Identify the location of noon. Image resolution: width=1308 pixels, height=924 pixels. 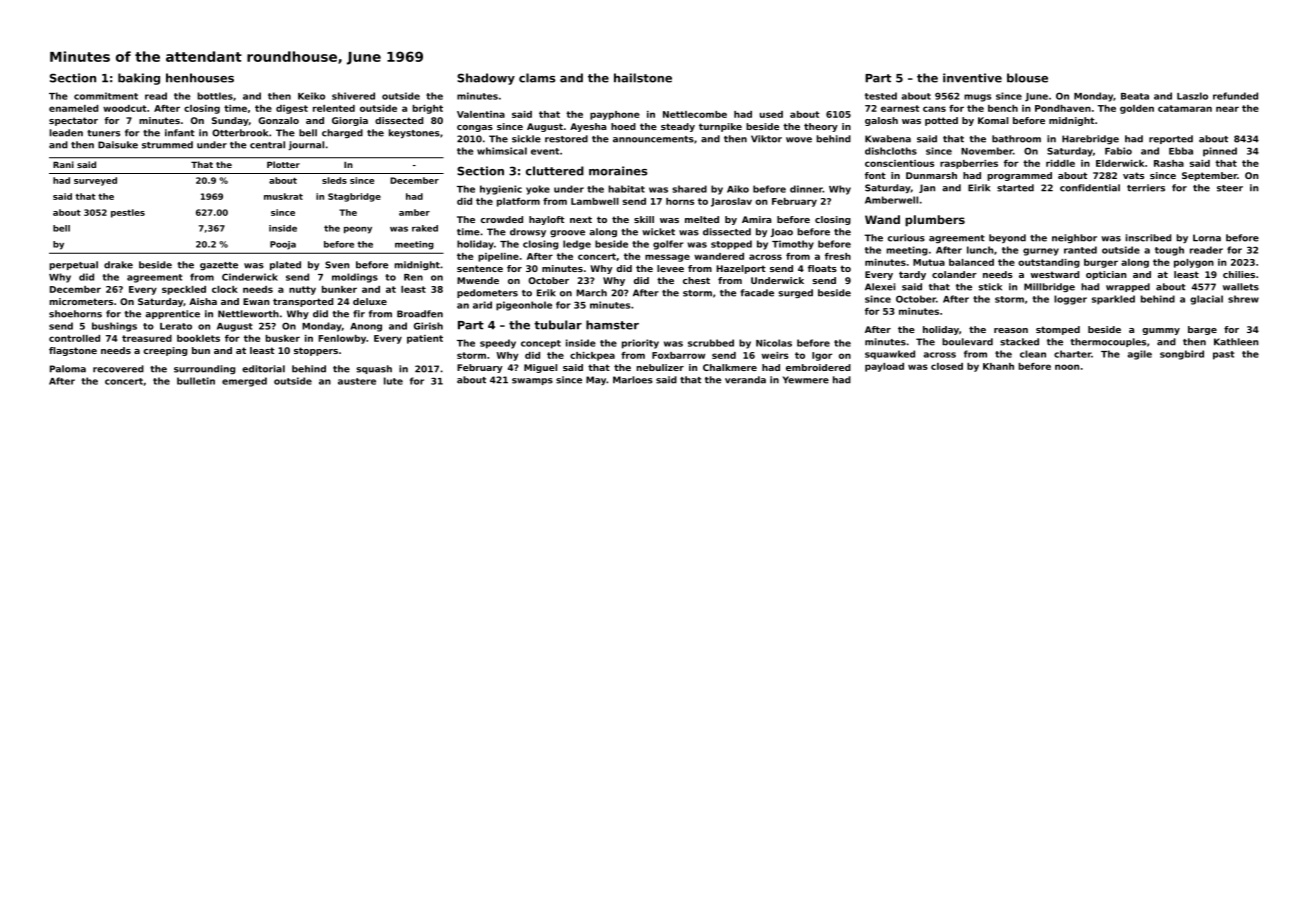
(1067, 367).
